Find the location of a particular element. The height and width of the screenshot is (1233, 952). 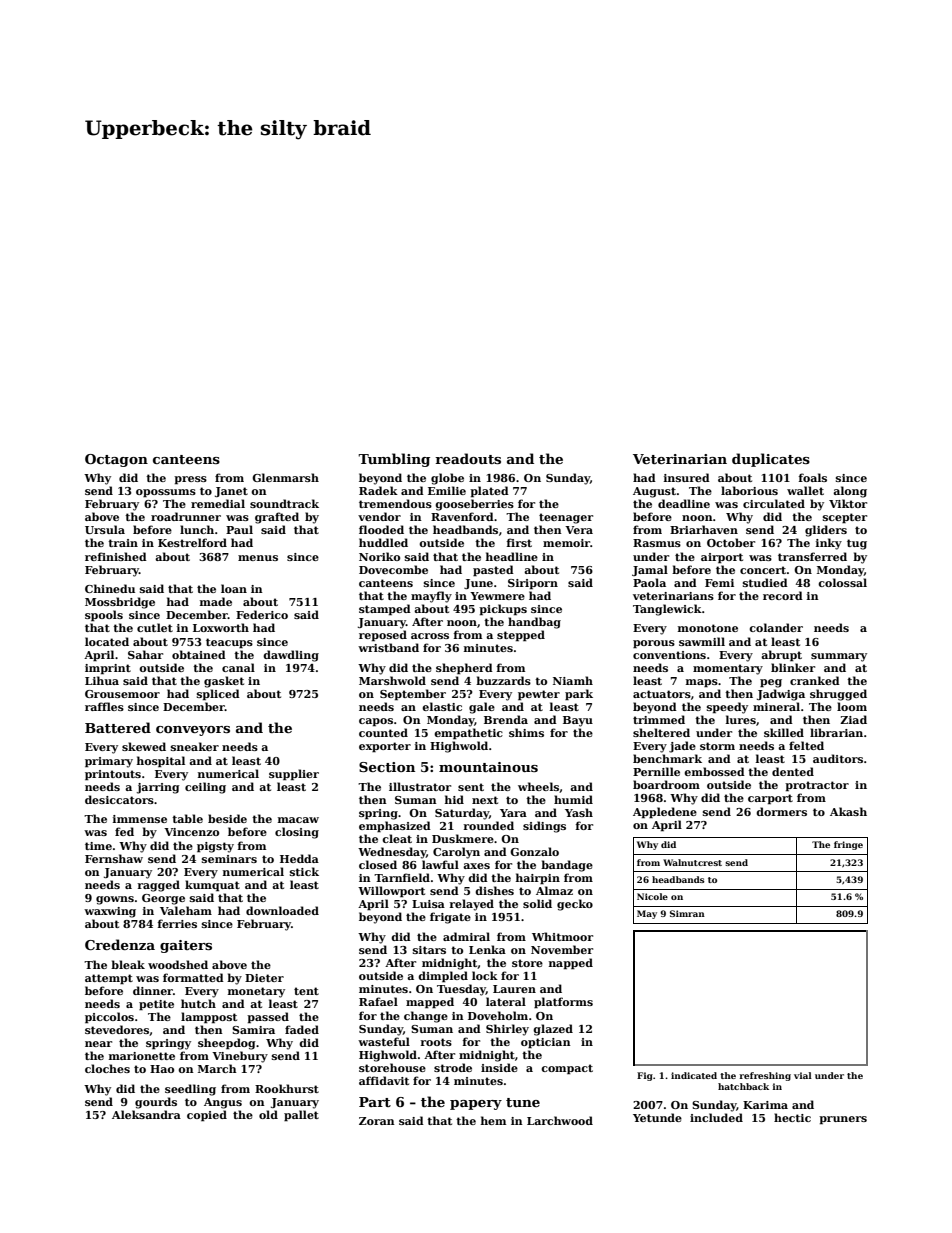

boardroom is located at coordinates (666, 784).
